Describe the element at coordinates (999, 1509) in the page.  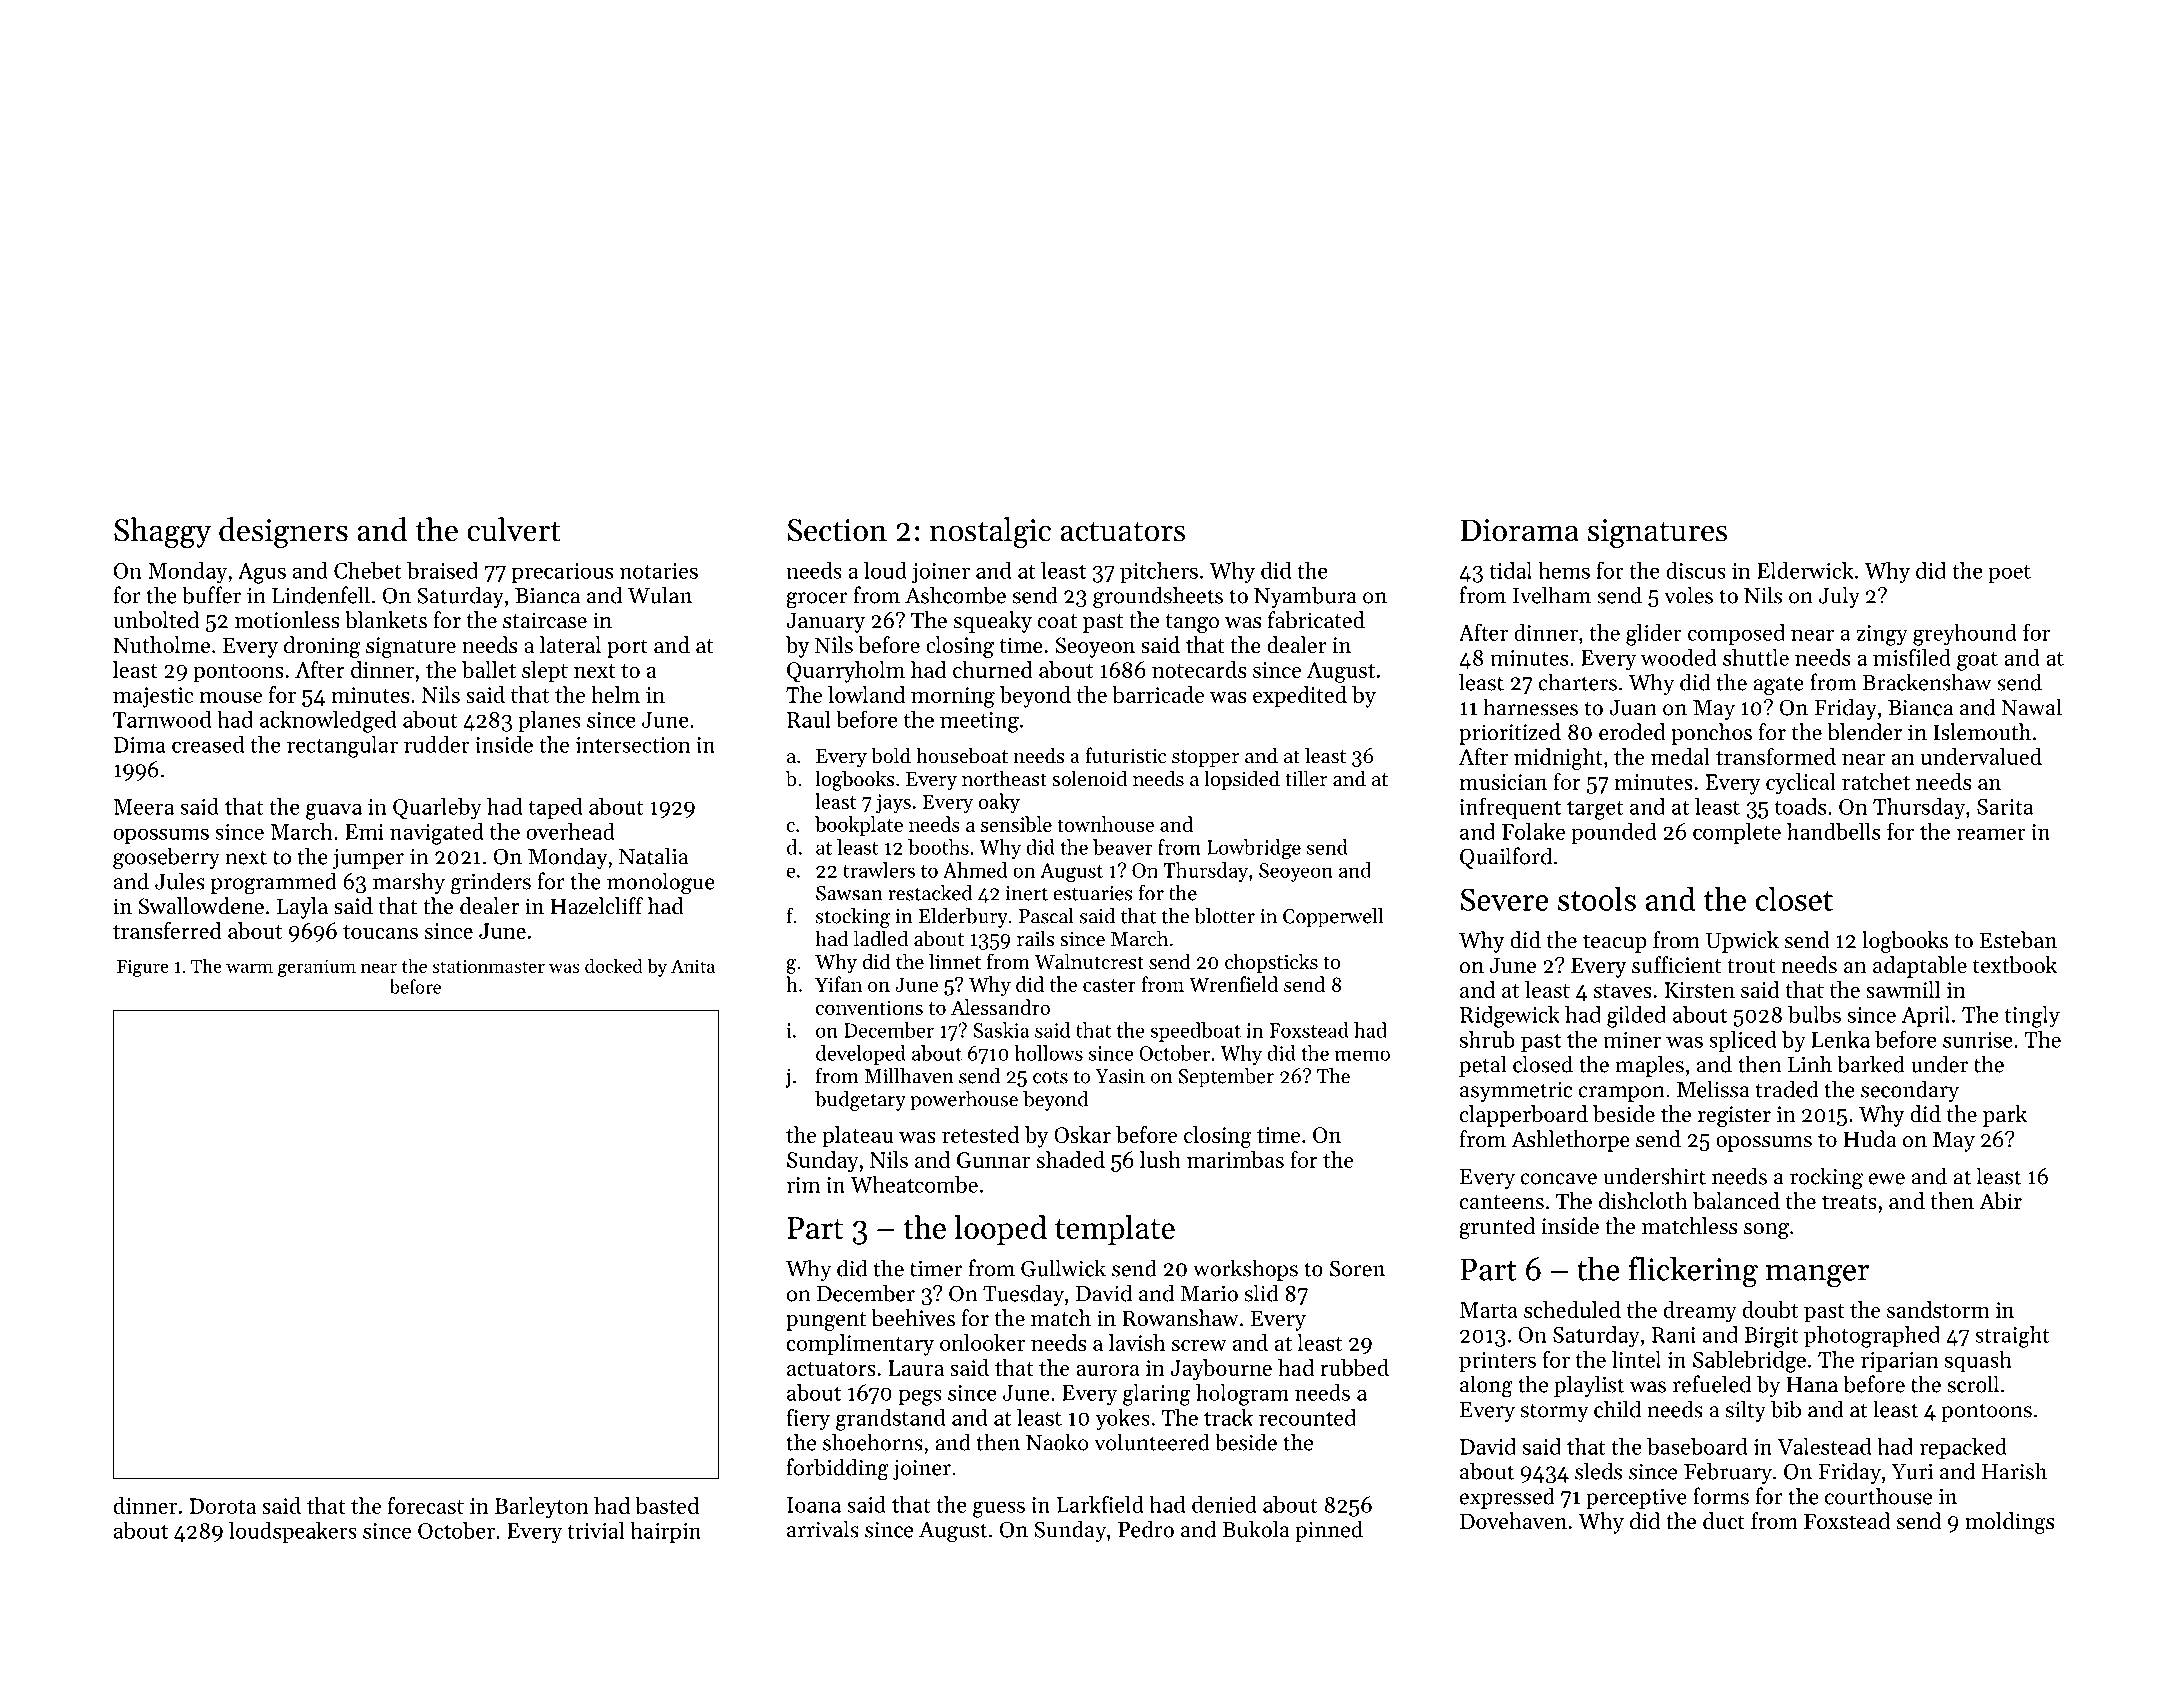
I see `guess` at that location.
